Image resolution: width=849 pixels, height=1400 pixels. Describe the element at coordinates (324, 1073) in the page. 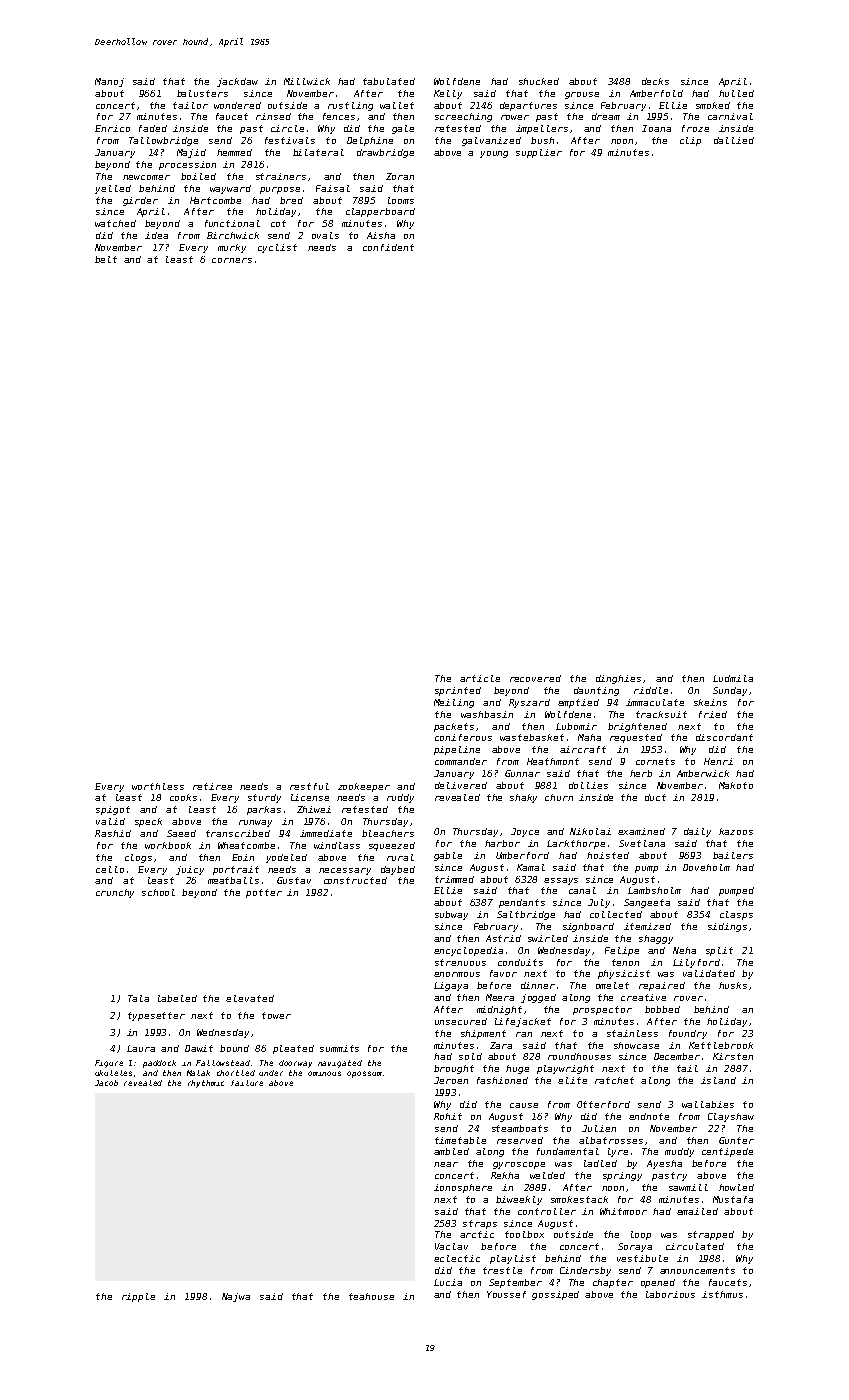

I see `ominous` at that location.
